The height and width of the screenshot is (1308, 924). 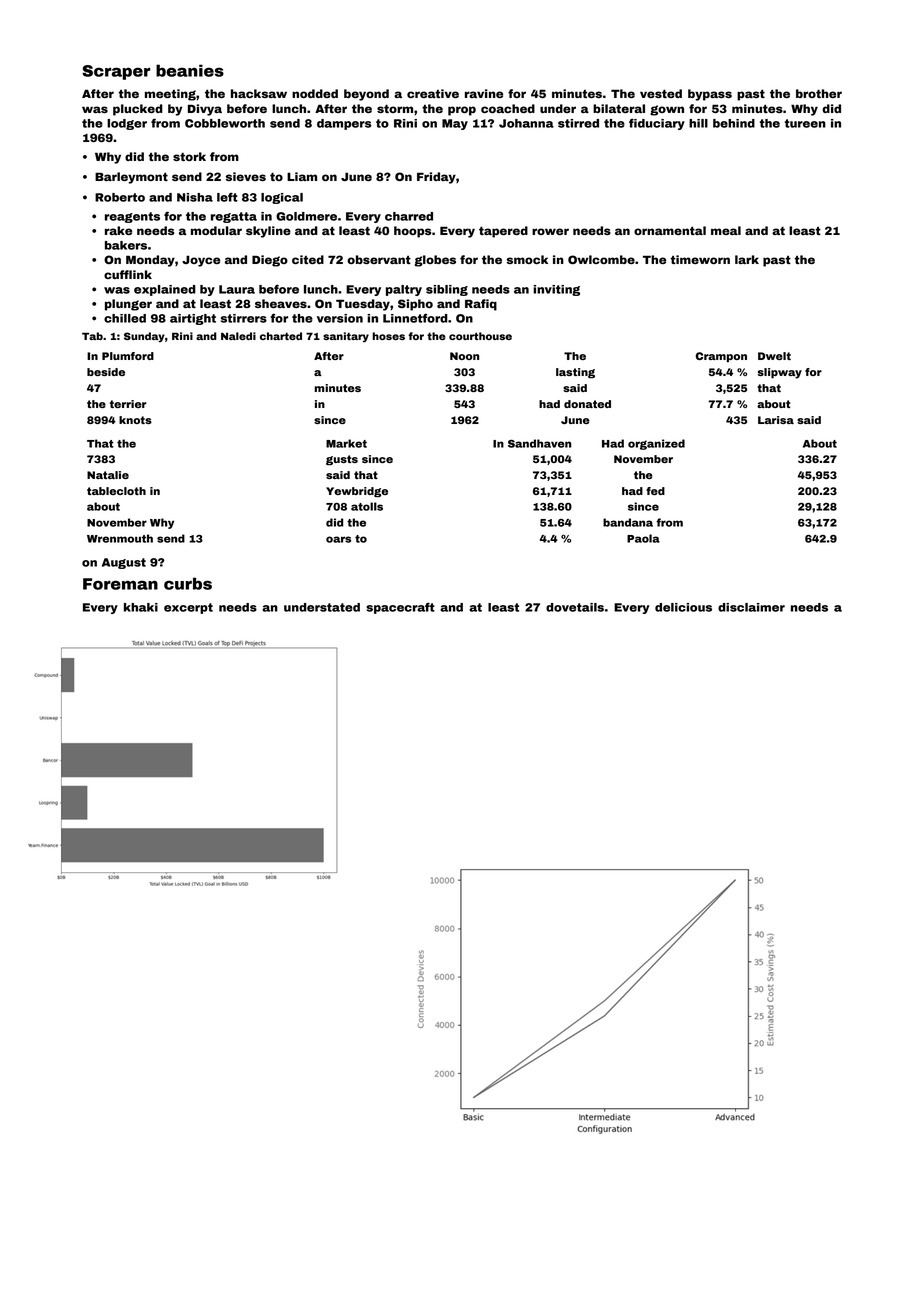 What do you see at coordinates (188, 608) in the screenshot?
I see `excerpt` at bounding box center [188, 608].
